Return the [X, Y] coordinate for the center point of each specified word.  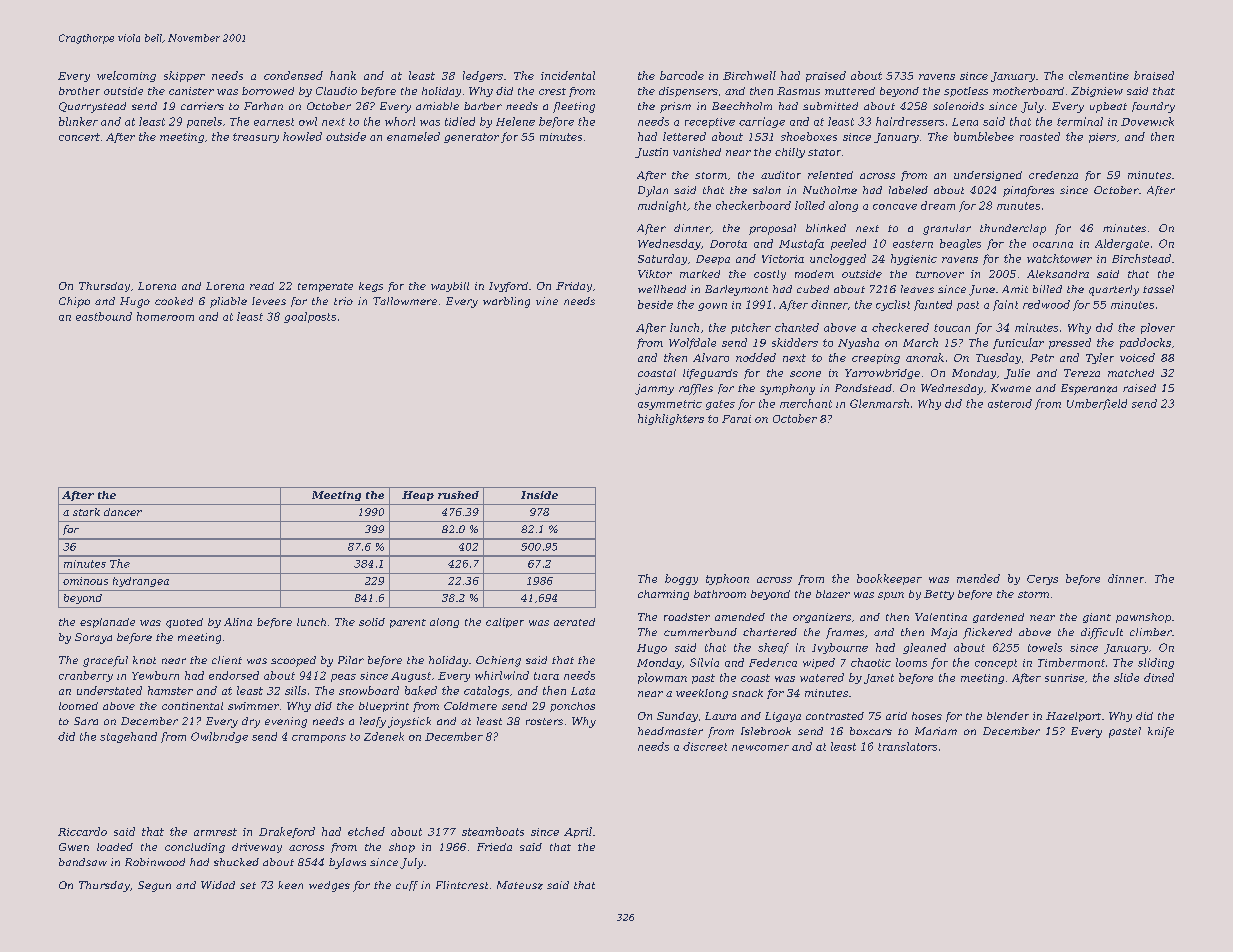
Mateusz [520, 885]
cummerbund [700, 632]
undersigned [988, 176]
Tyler [1100, 358]
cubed [813, 289]
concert [79, 137]
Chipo [74, 302]
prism [675, 107]
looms [911, 662]
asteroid [1010, 403]
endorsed [234, 675]
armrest [215, 832]
